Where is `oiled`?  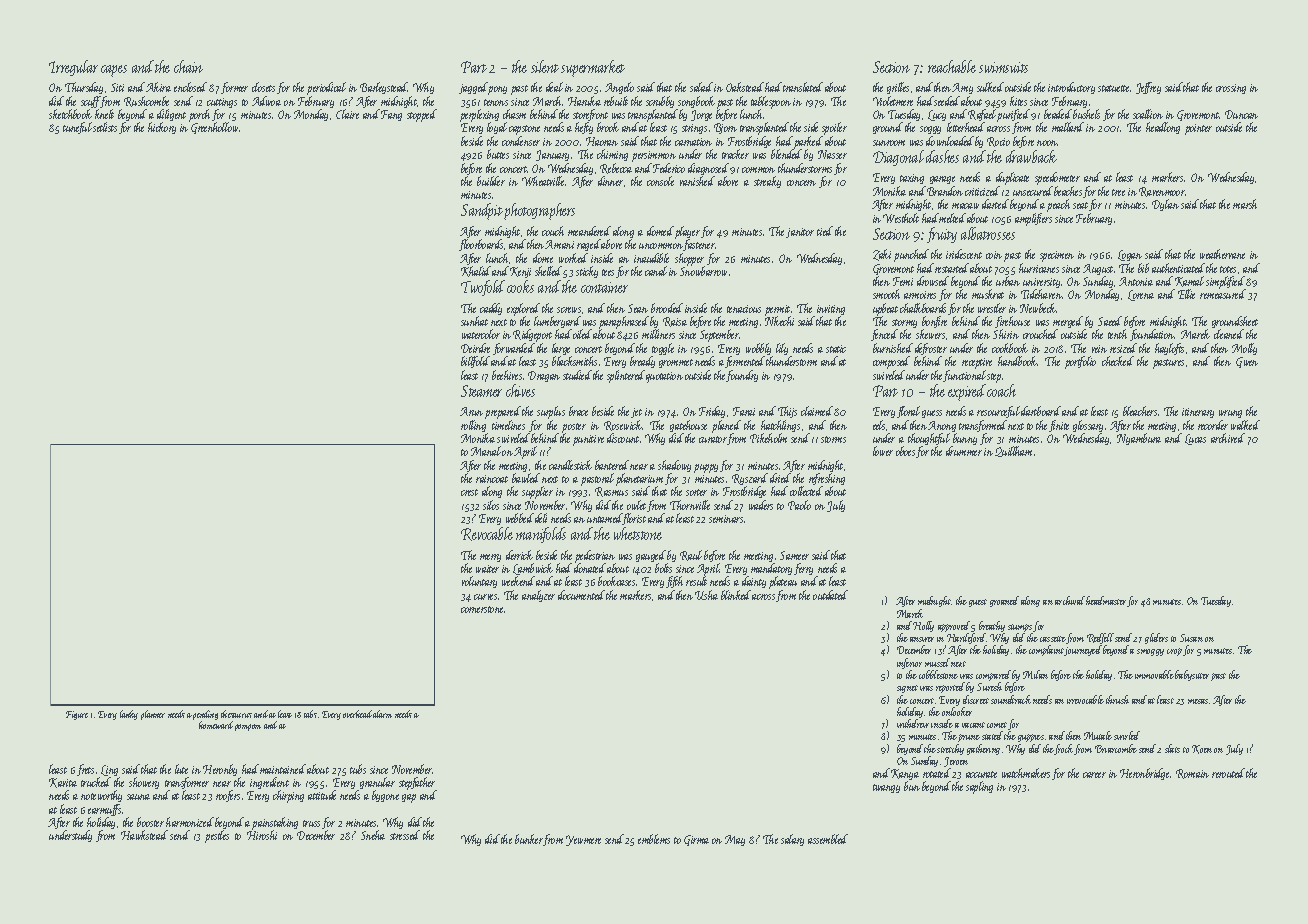 oiled is located at coordinates (582, 334).
